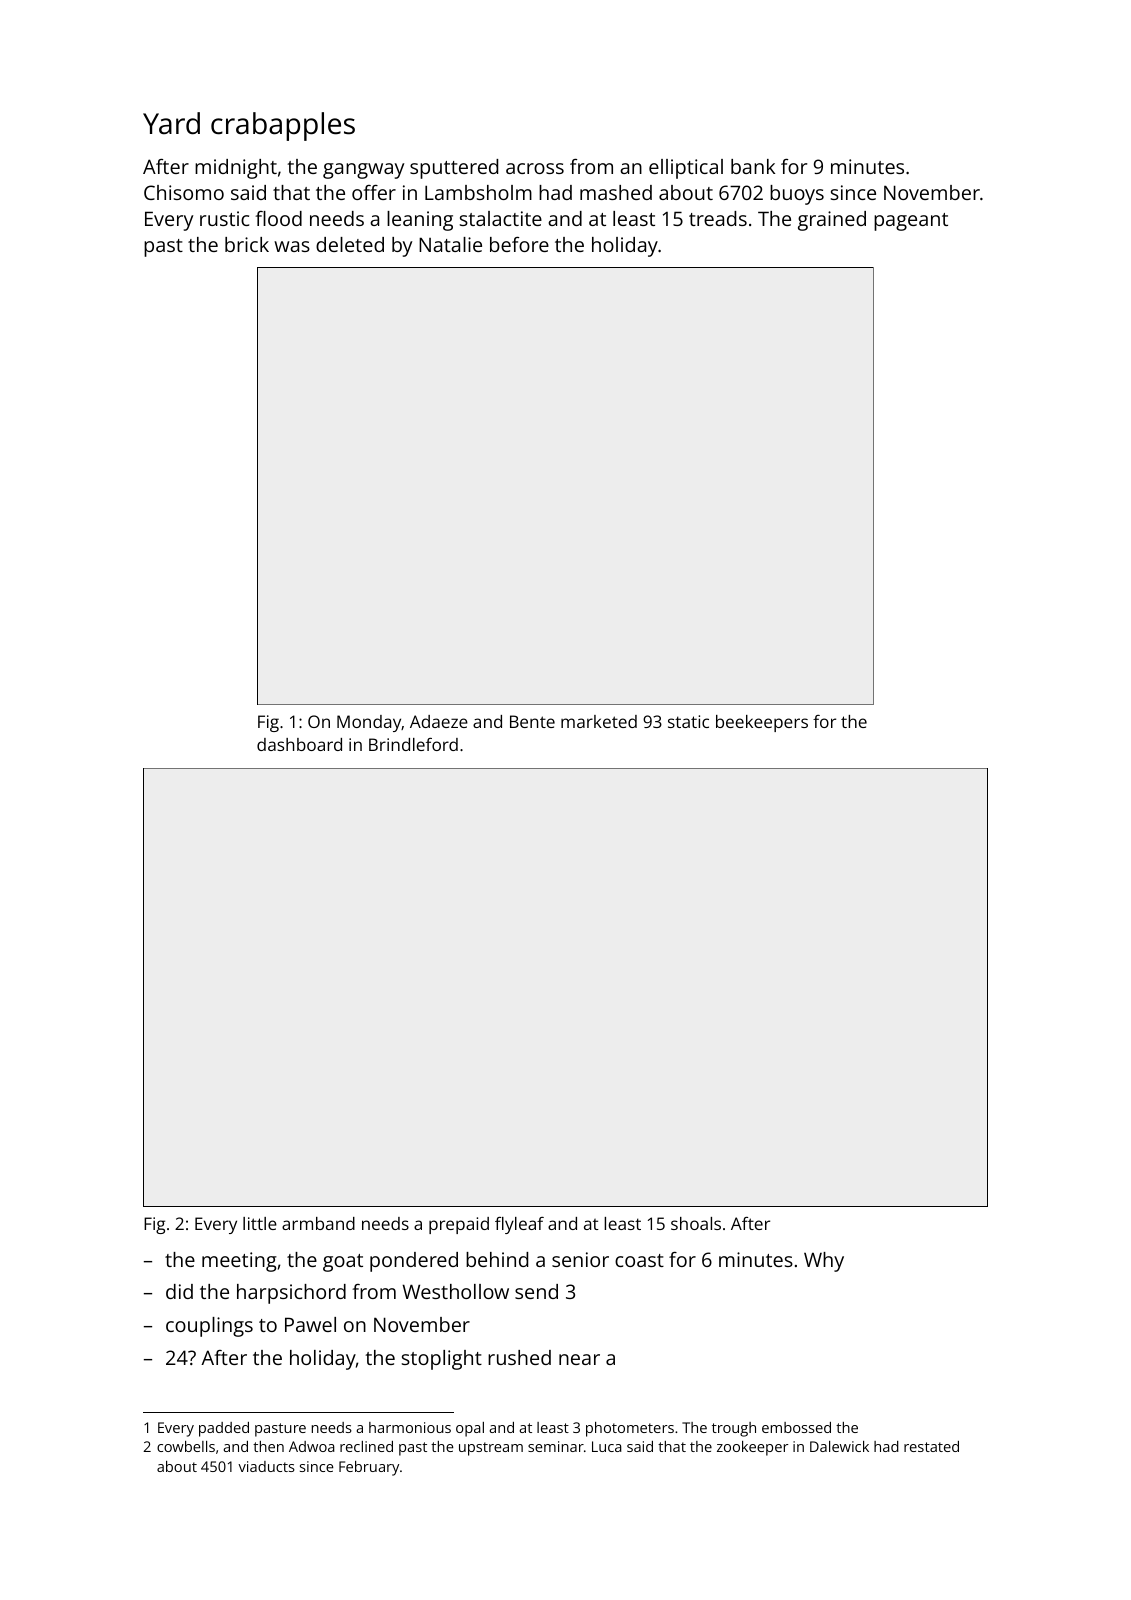  I want to click on cowbells, so click(186, 1446).
